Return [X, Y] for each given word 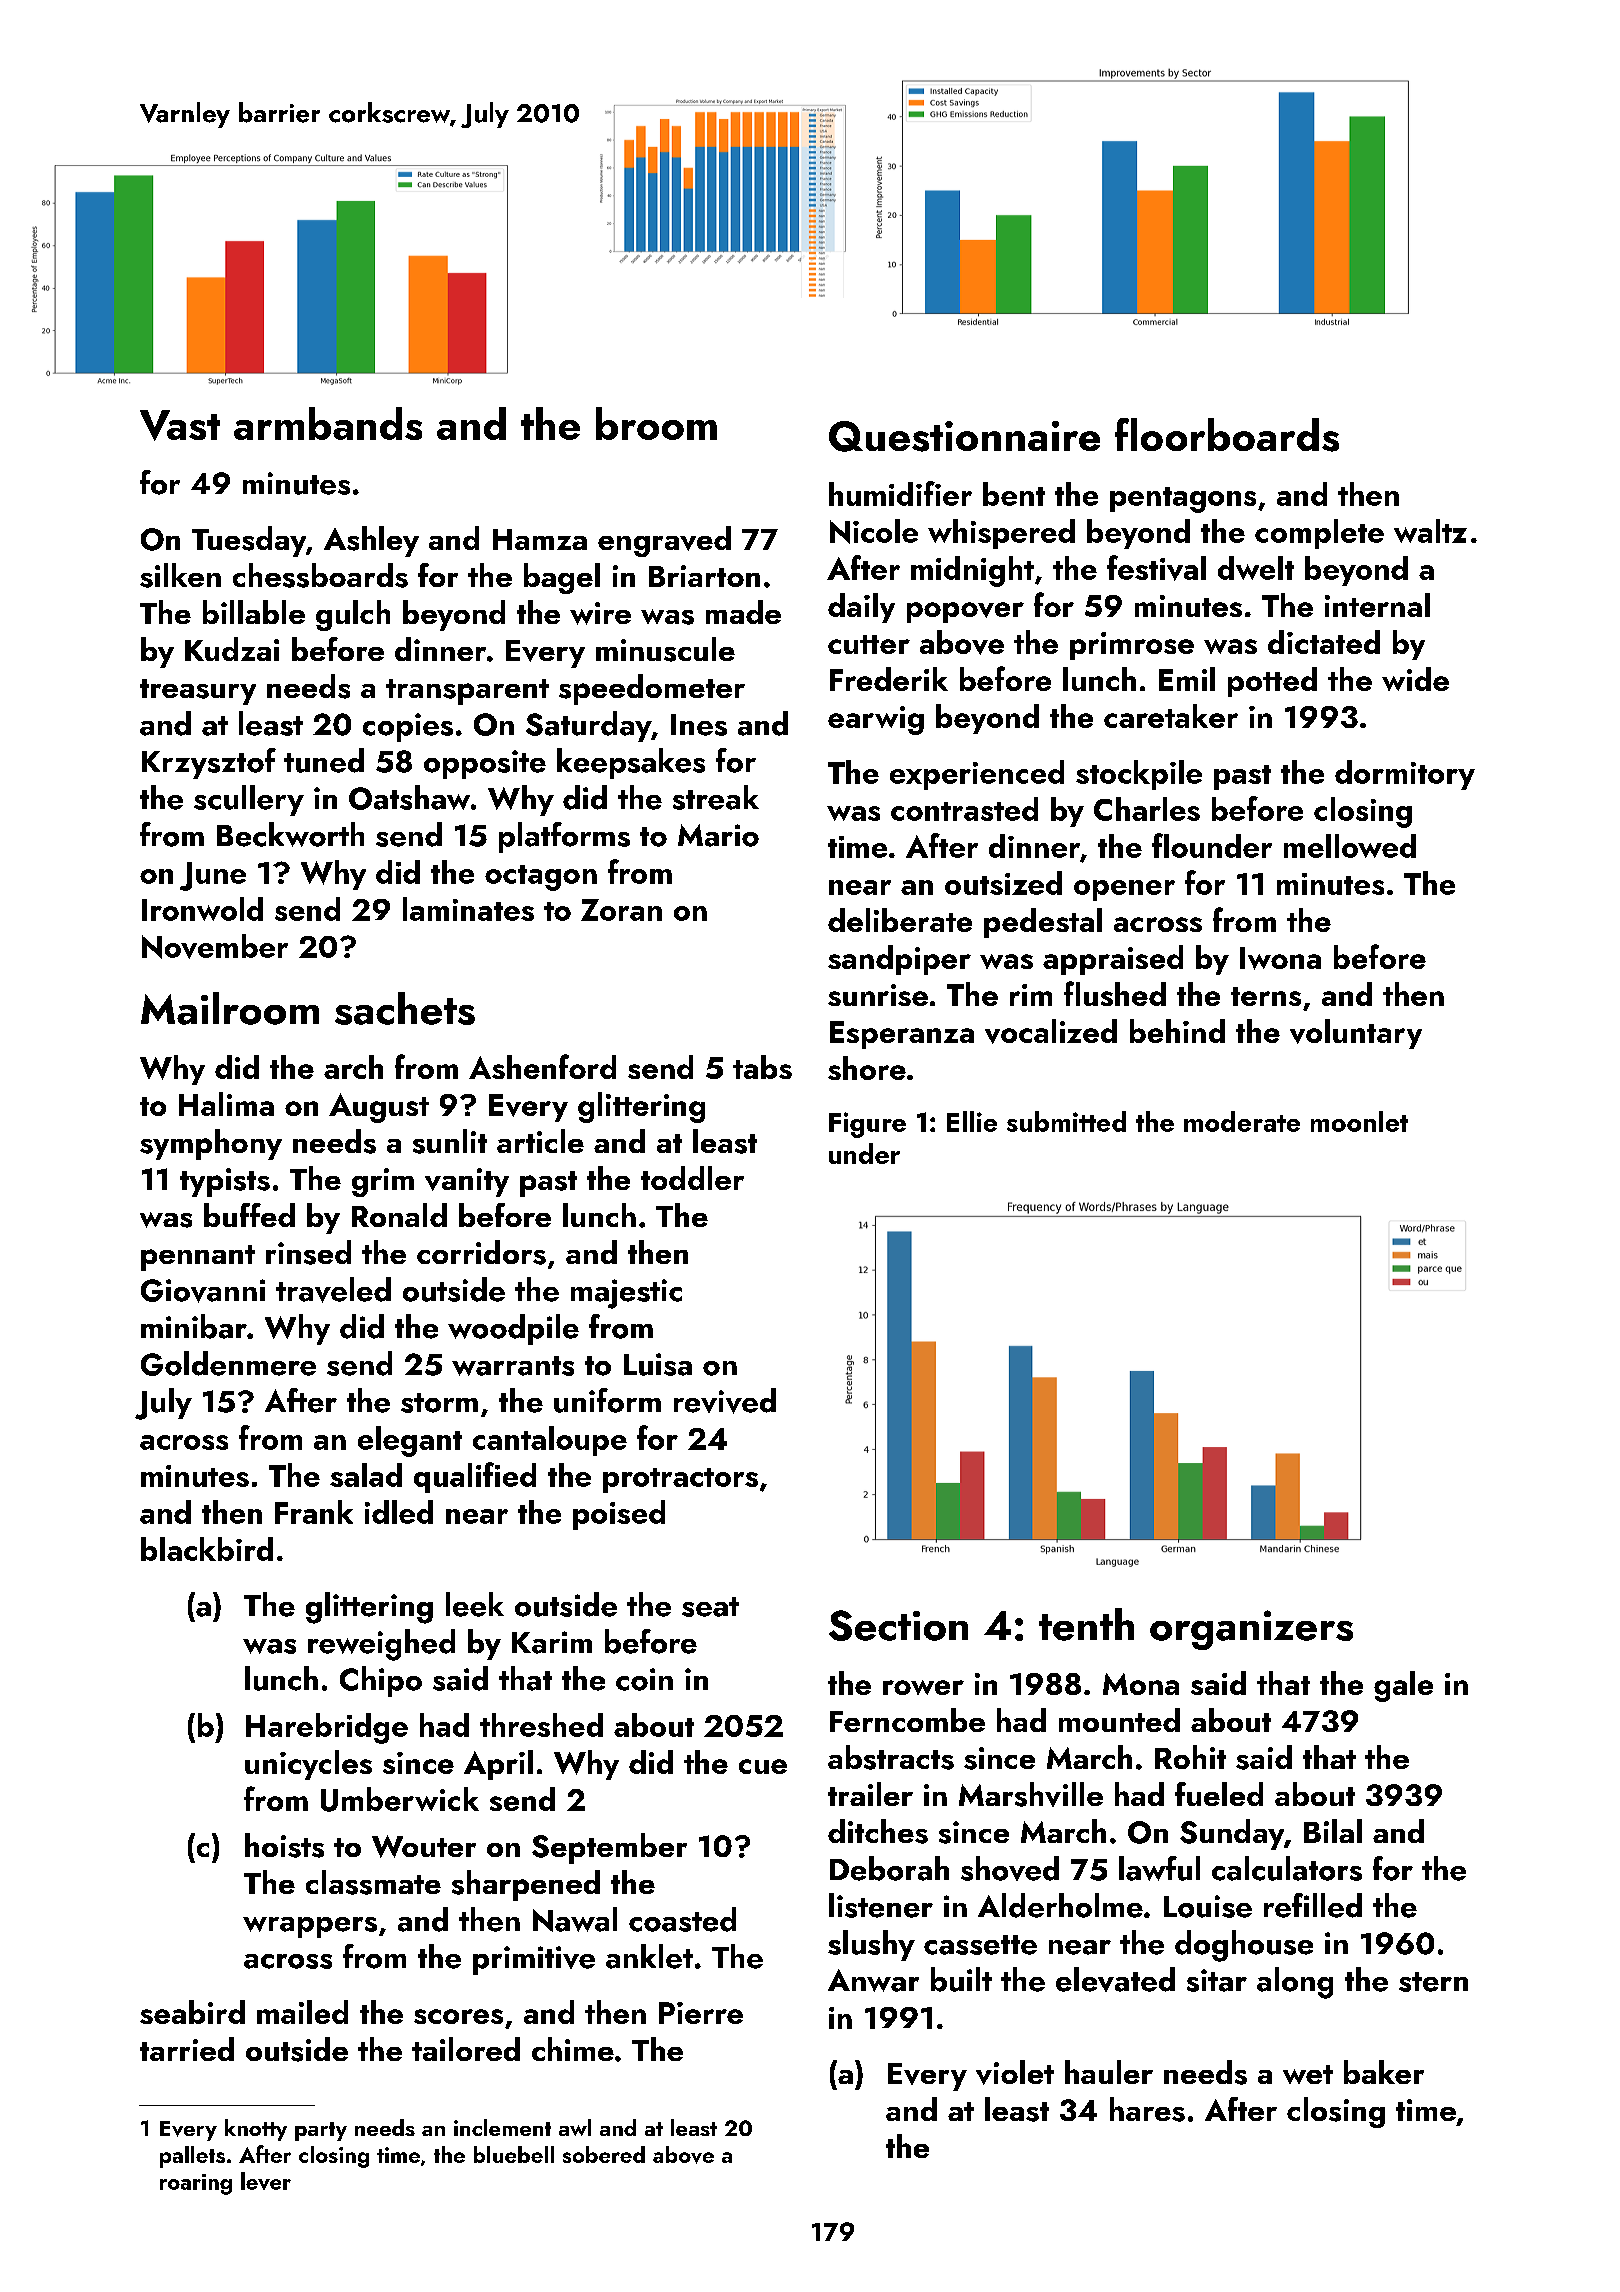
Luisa [658, 1364]
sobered [604, 2154]
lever [266, 2181]
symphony [211, 1144]
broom [656, 423]
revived [725, 1401]
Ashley [371, 541]
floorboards [1227, 435]
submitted [1066, 1121]
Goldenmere [228, 1363]
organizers [1251, 1630]
